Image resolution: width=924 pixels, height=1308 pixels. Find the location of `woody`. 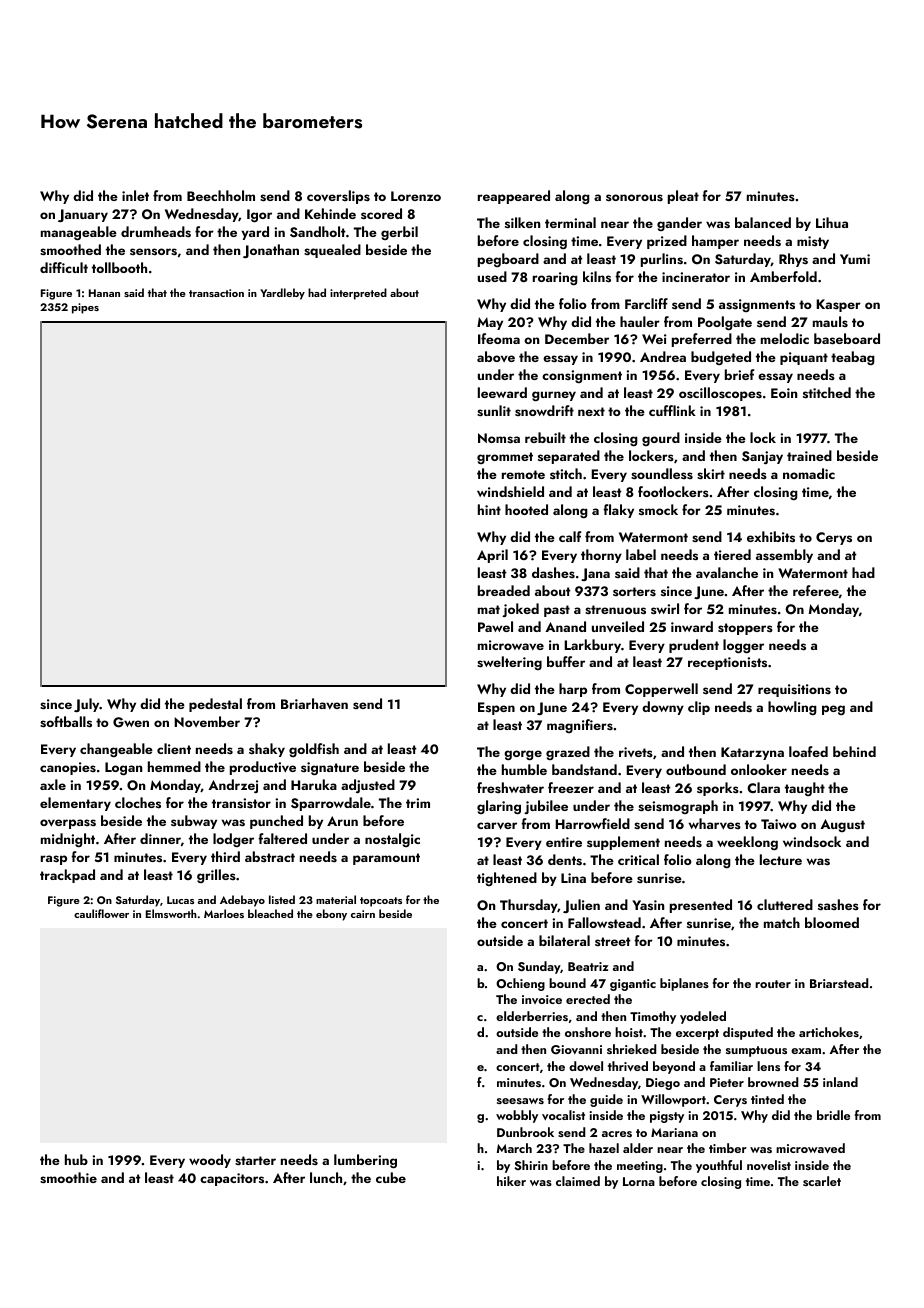

woody is located at coordinates (210, 1161).
